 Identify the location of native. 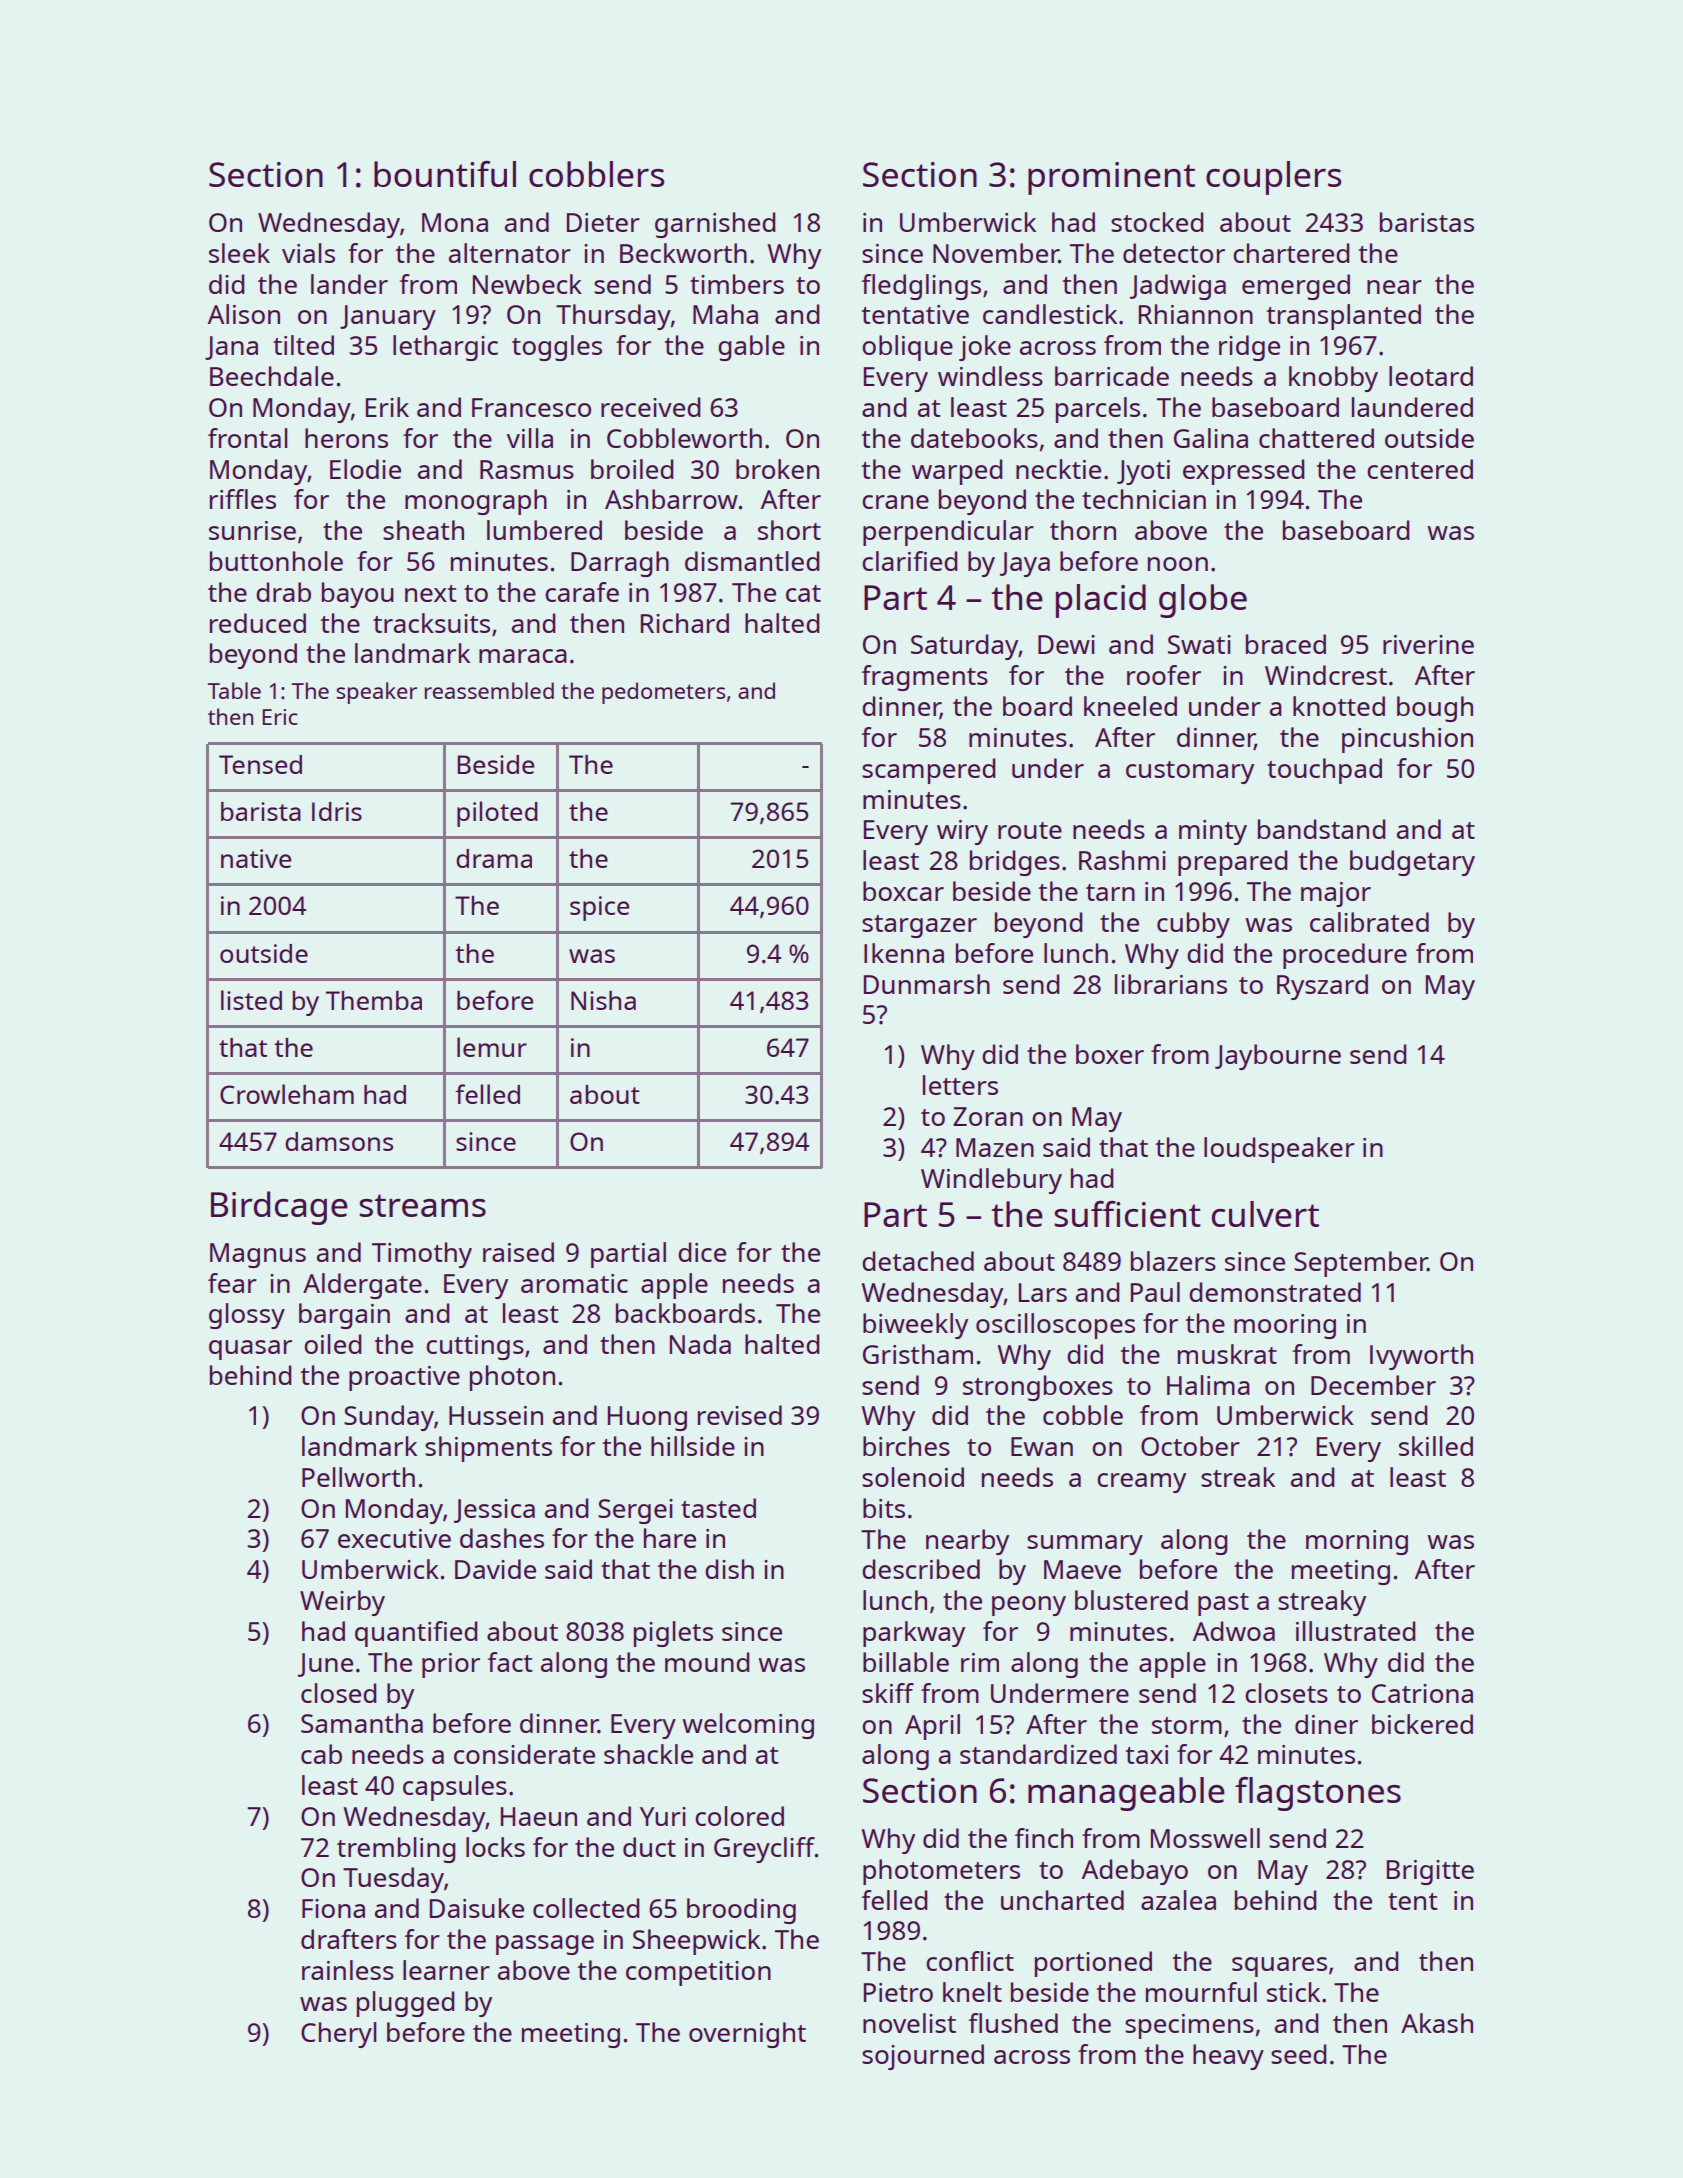
(256, 858).
